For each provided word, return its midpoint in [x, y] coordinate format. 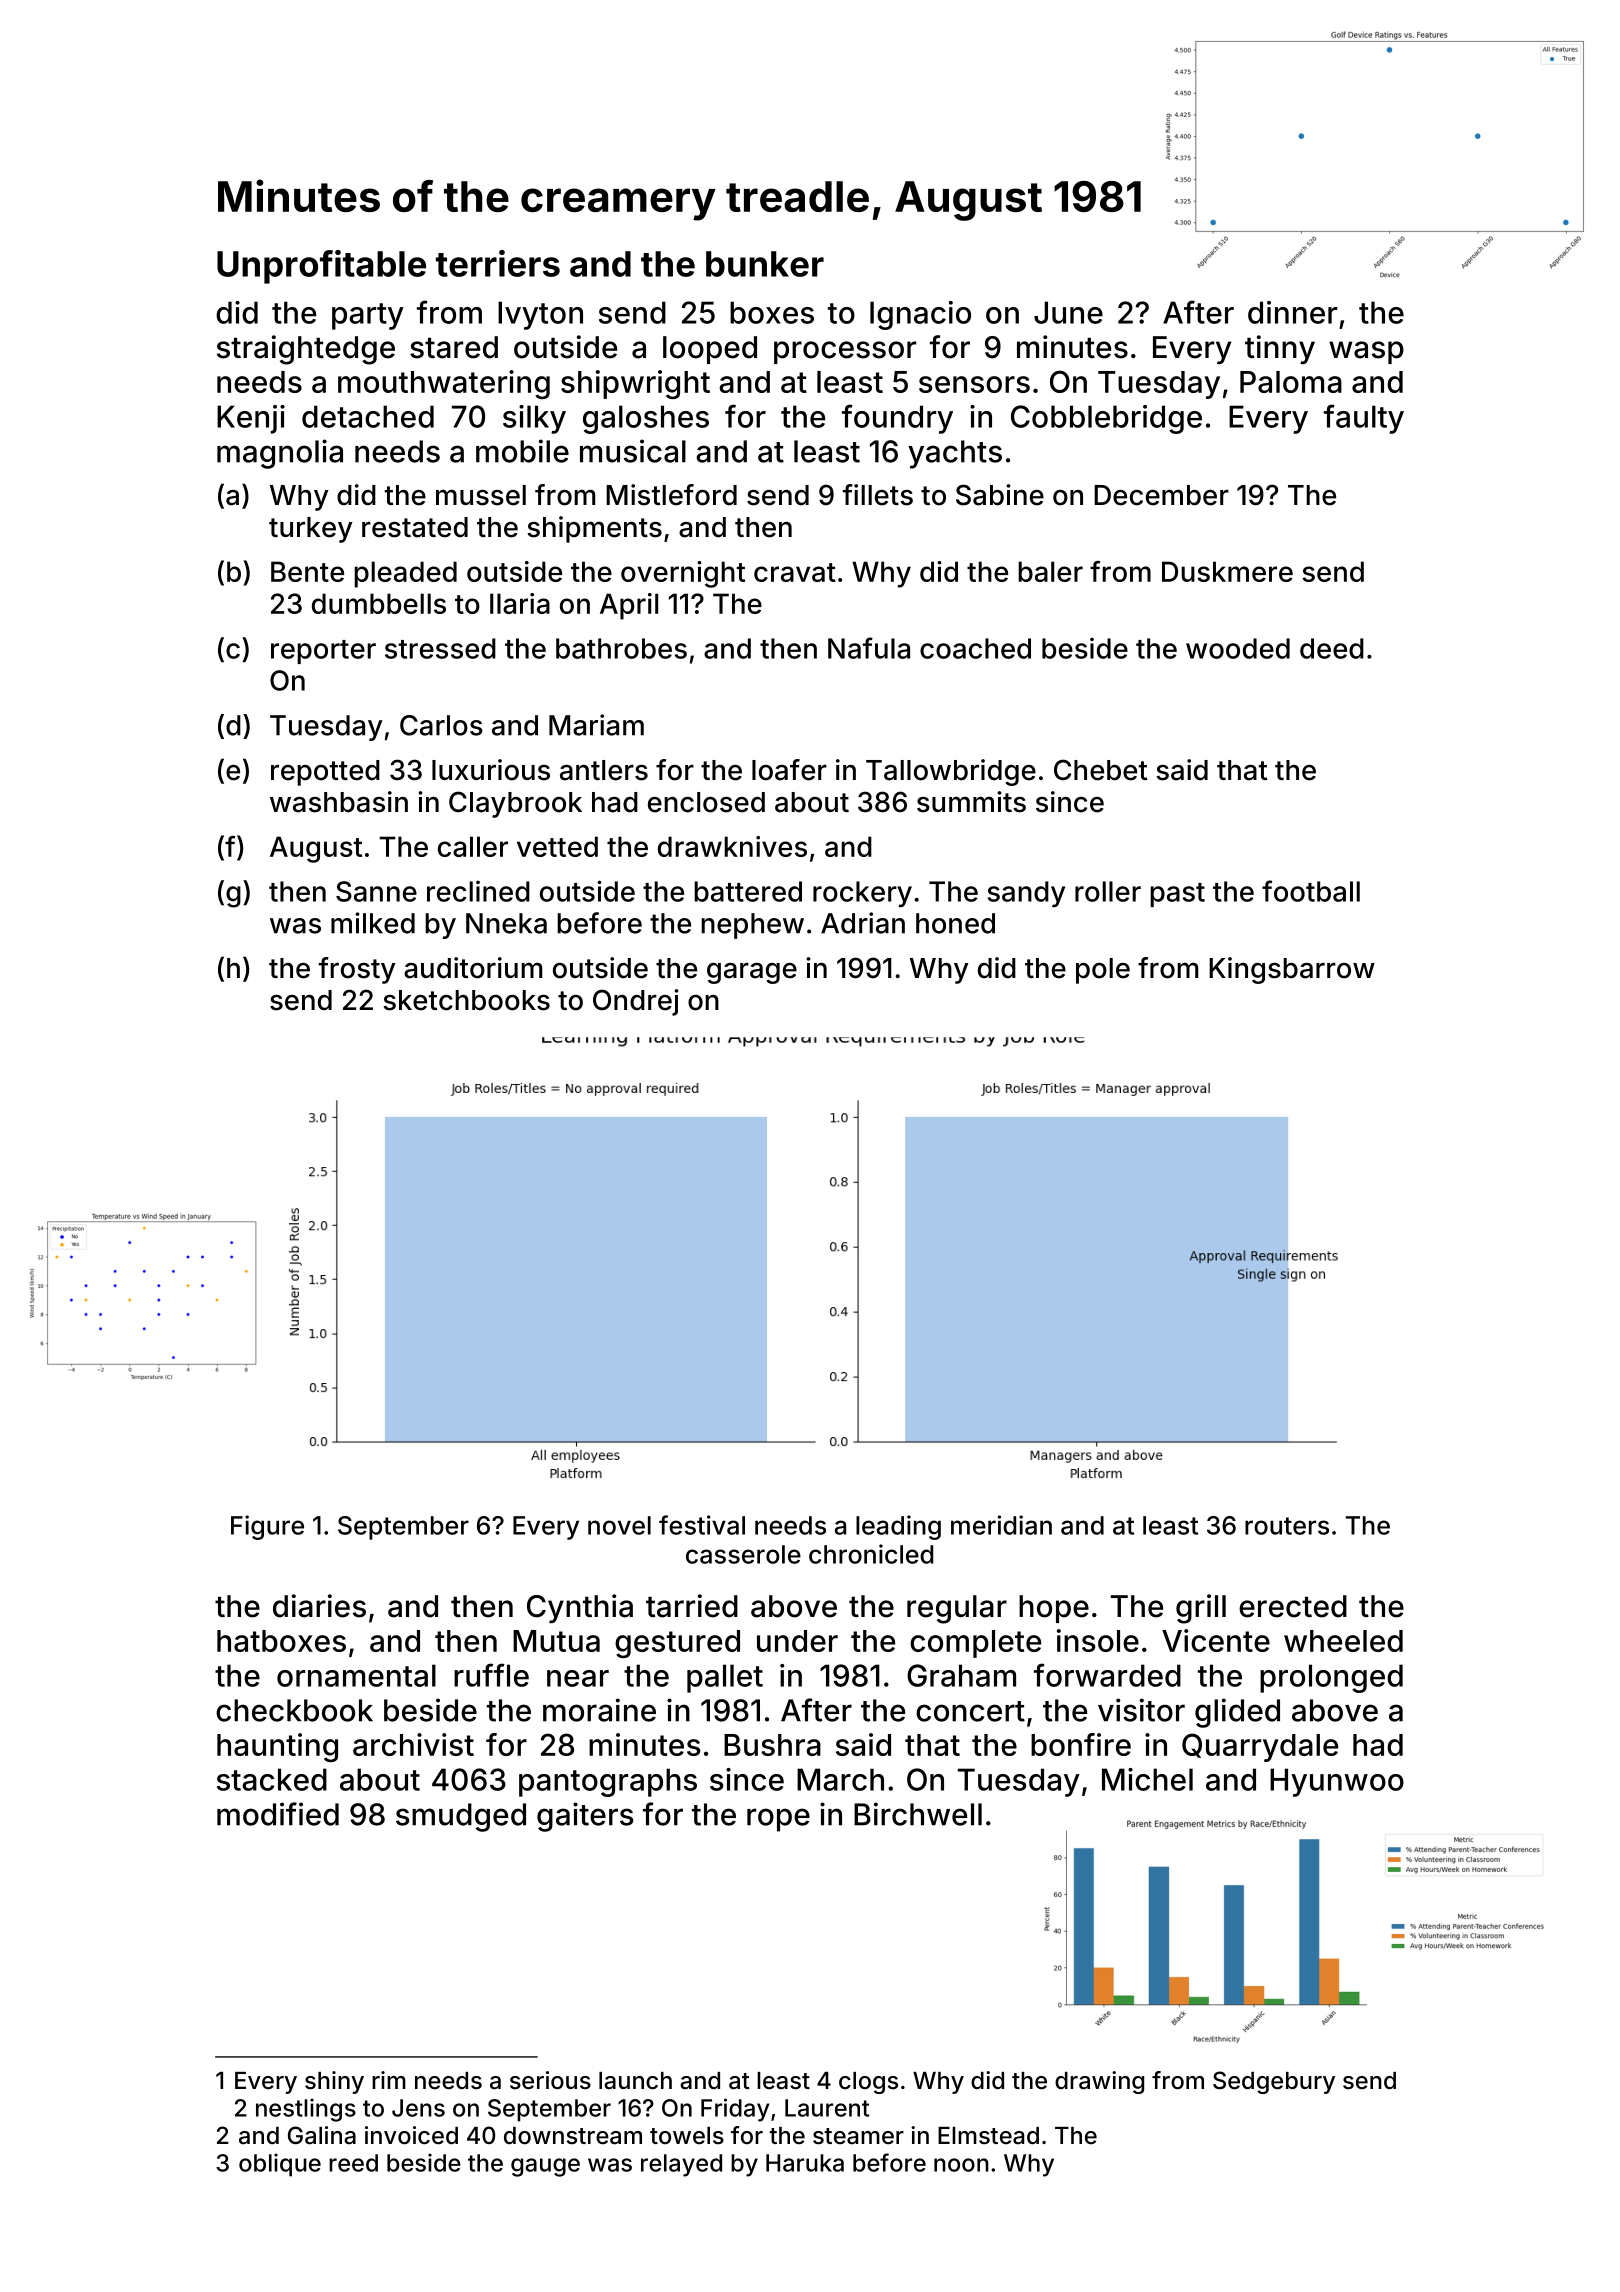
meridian [1001, 1525]
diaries [319, 1606]
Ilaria [520, 603]
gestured [677, 1644]
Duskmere [1227, 571]
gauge [545, 2167]
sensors [974, 384]
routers [1287, 1526]
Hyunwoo [1337, 1782]
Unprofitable [321, 267]
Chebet [1100, 770]
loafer [789, 770]
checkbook [294, 1710]
